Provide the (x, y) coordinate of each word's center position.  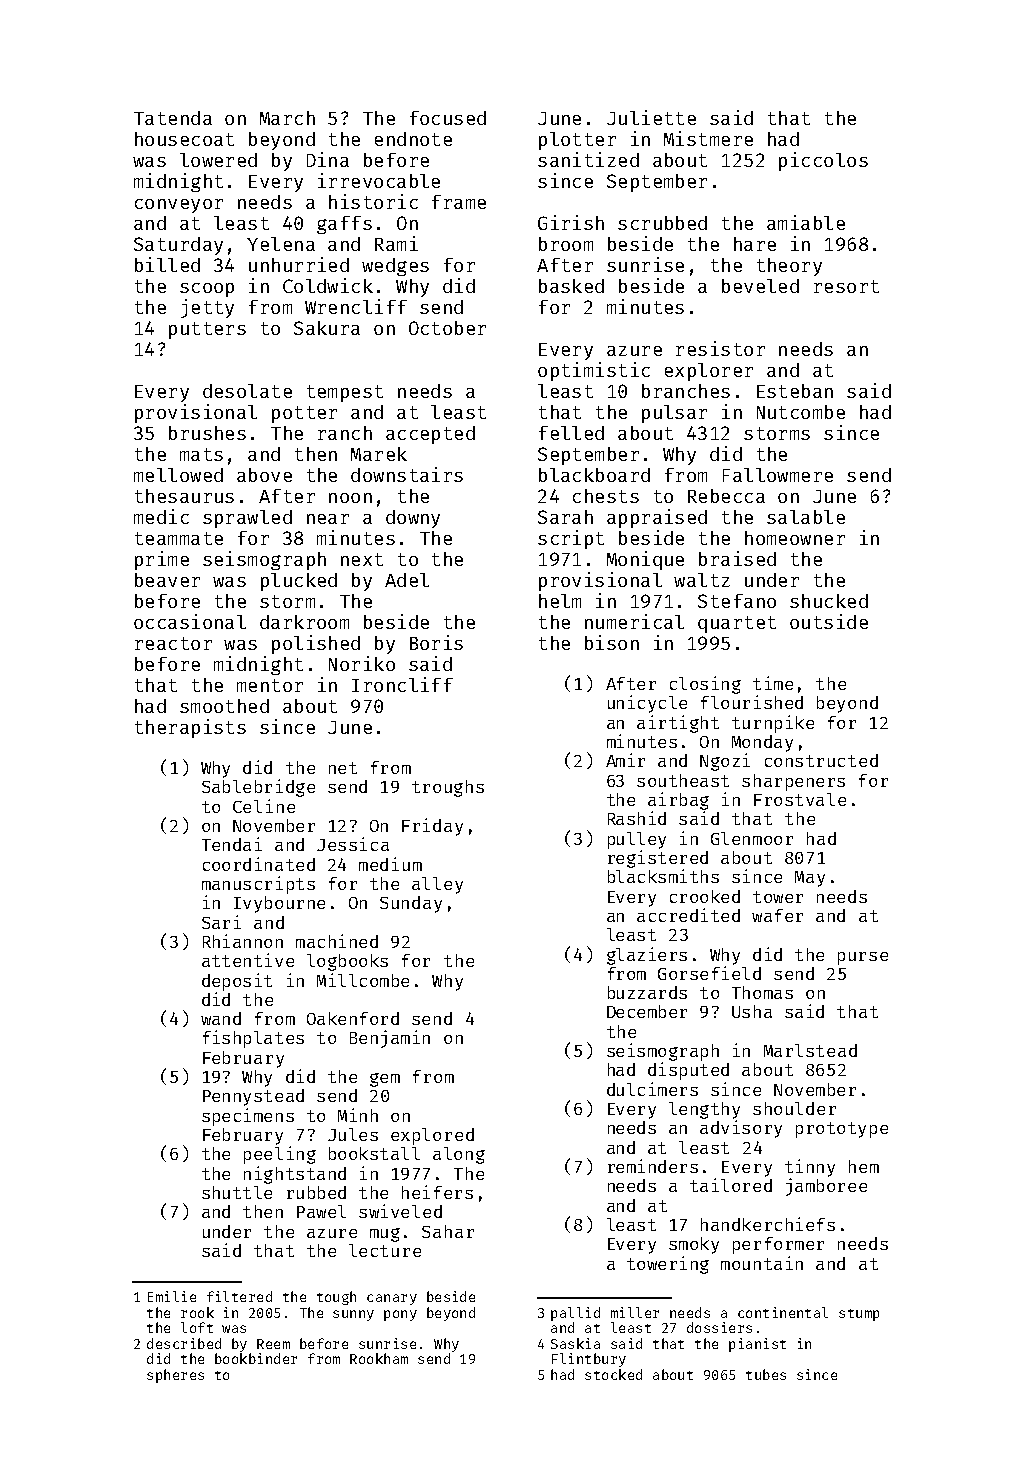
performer (778, 1245)
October (447, 328)
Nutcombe (801, 412)
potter (304, 414)
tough (336, 1298)
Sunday (411, 904)
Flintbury (589, 1360)
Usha (752, 1011)
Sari (221, 922)
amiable (806, 222)
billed (167, 264)
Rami (396, 243)
